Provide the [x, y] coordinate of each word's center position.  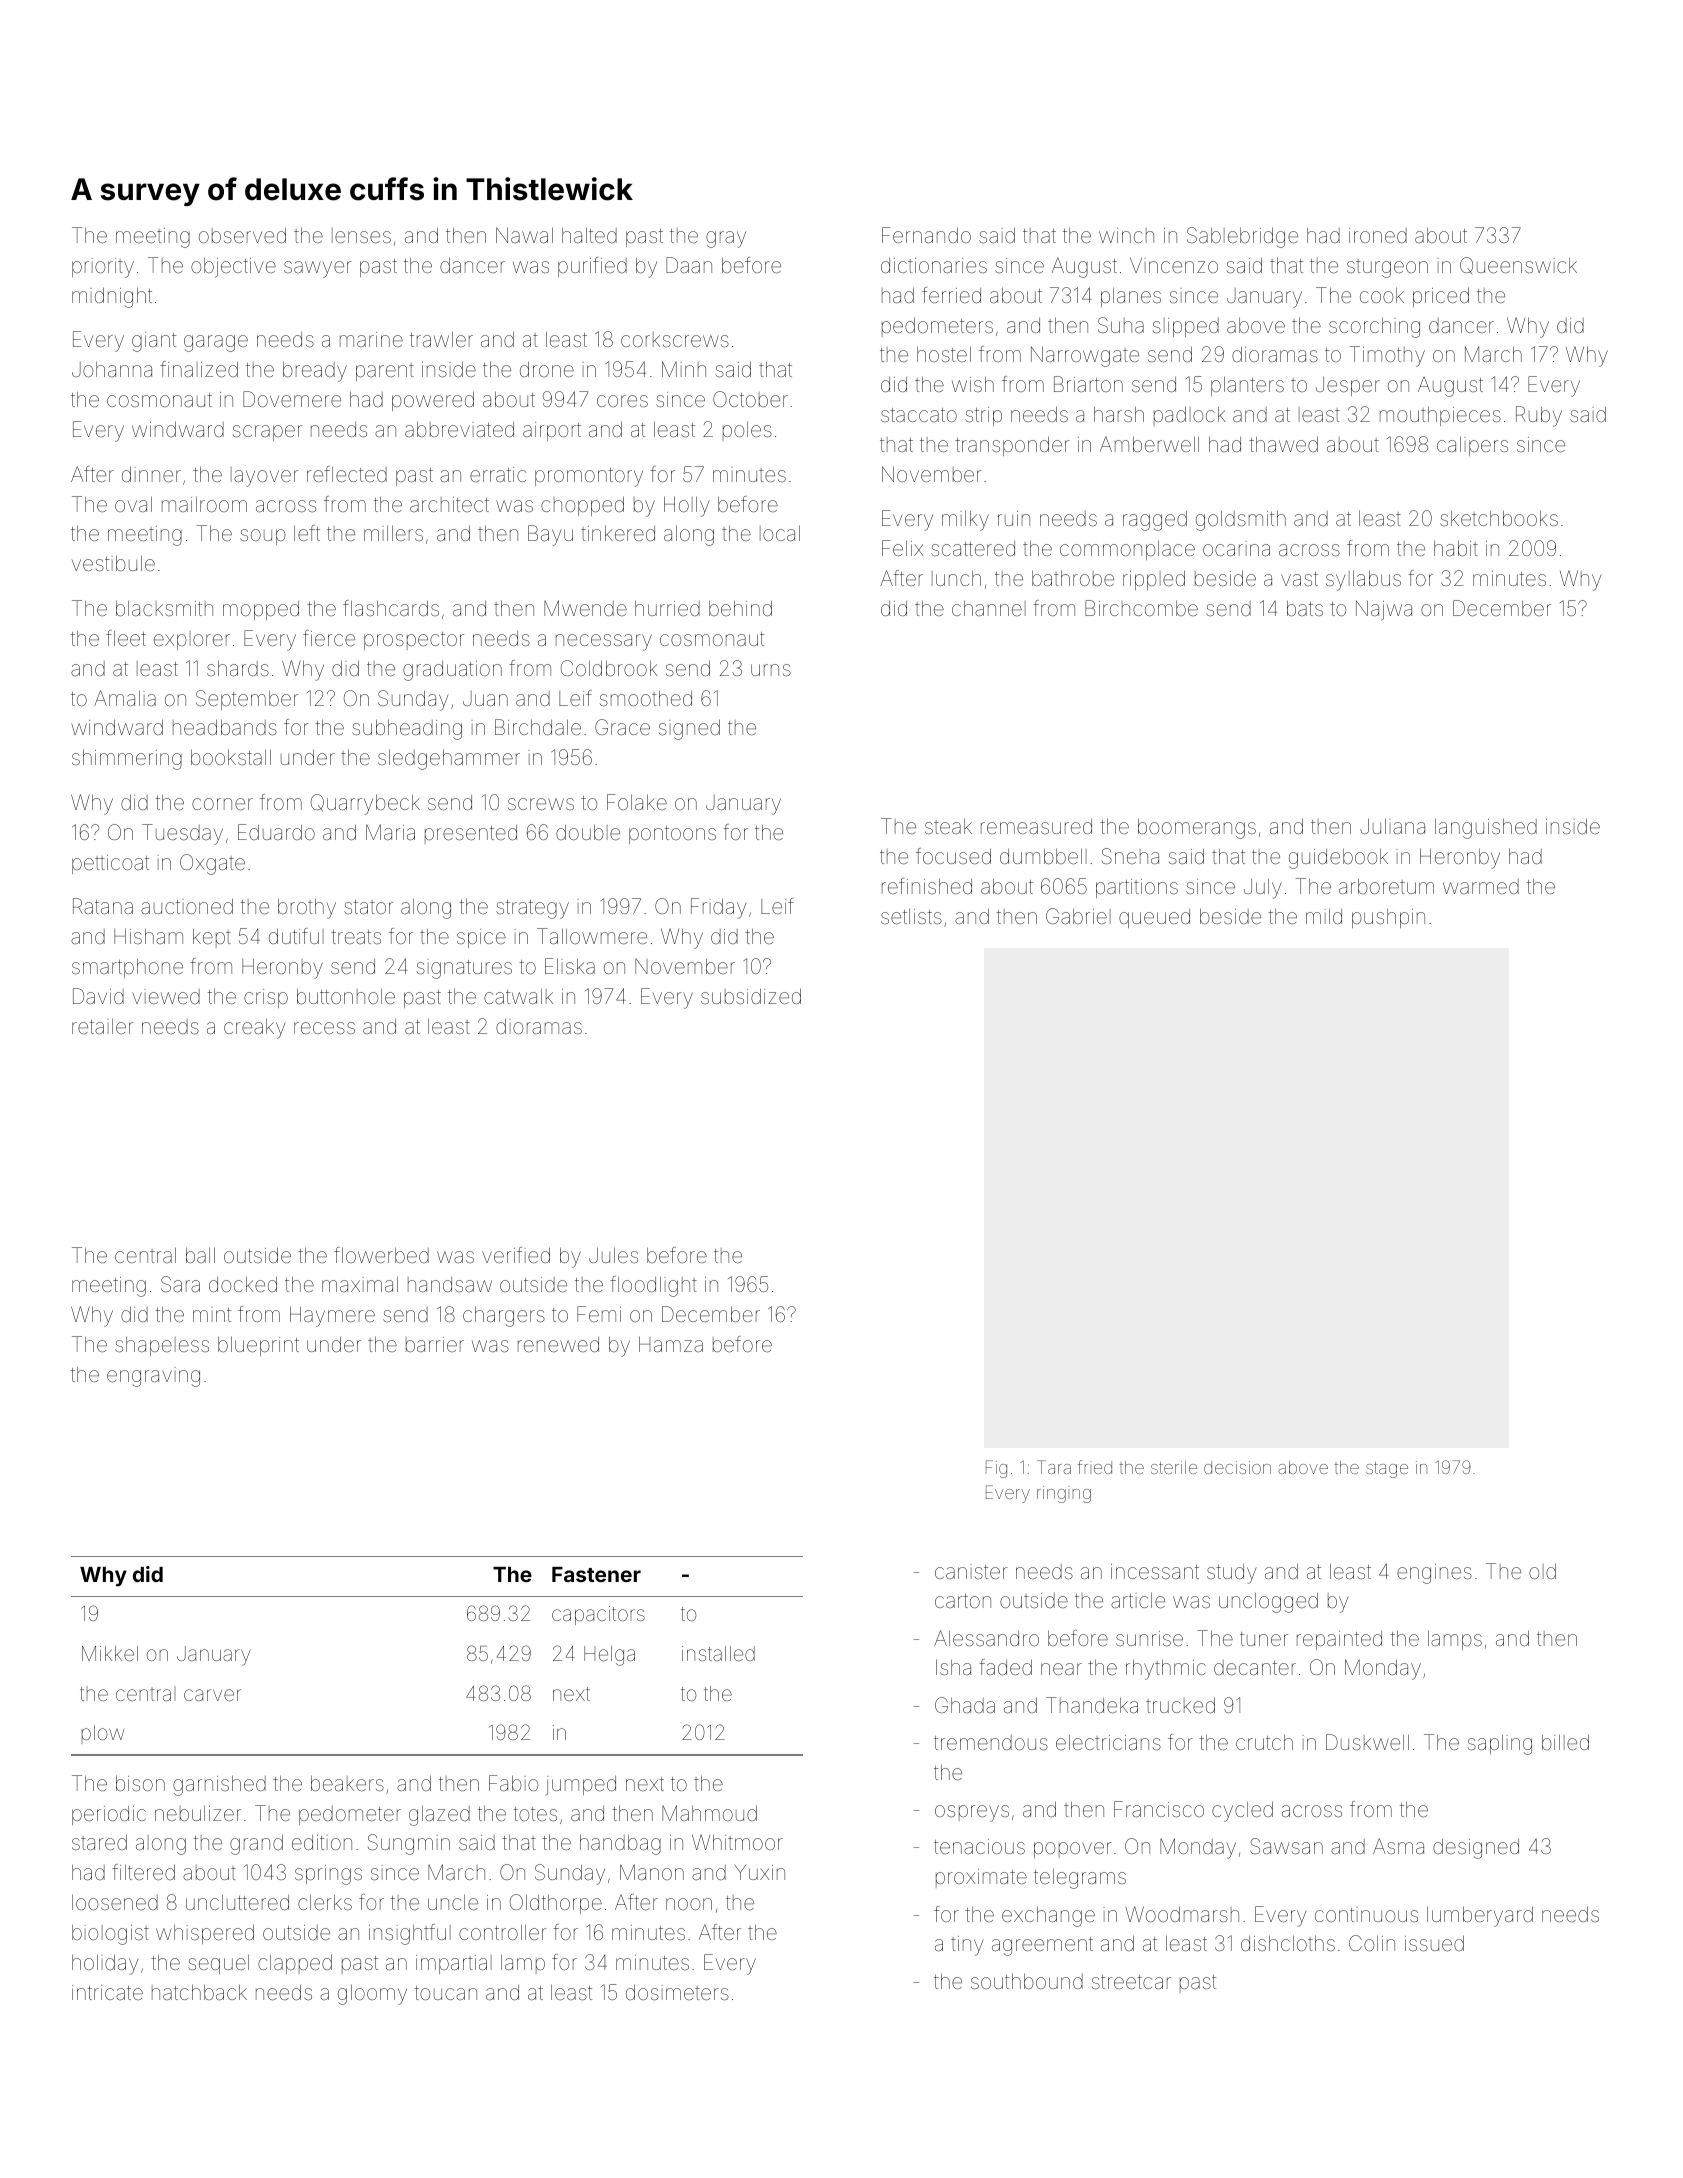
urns [771, 670]
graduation [452, 671]
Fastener [596, 1574]
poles [747, 431]
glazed [439, 1816]
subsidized [751, 996]
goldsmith [1241, 521]
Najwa [1384, 610]
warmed [1481, 886]
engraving [153, 1377]
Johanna [112, 369]
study [1232, 1574]
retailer [103, 1026]
